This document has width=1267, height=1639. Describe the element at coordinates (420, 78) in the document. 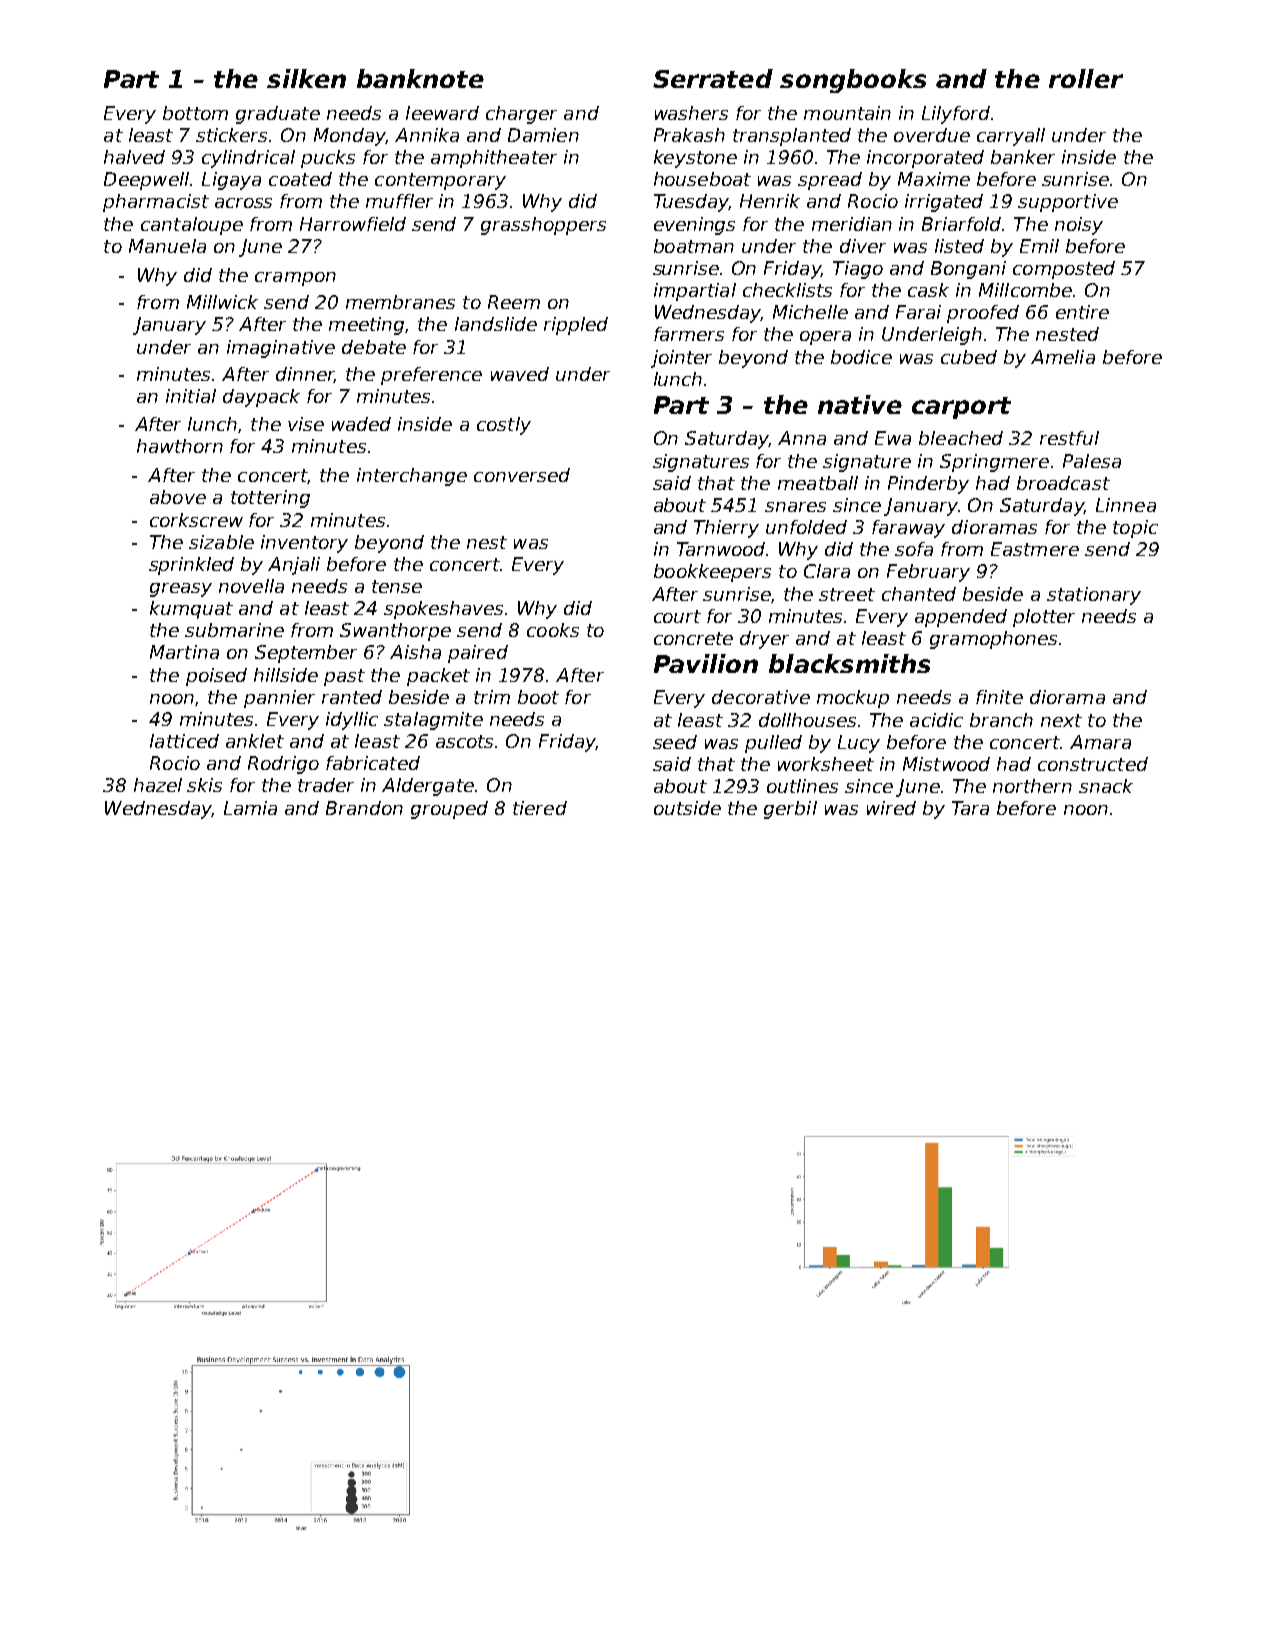

I see `banknote` at that location.
